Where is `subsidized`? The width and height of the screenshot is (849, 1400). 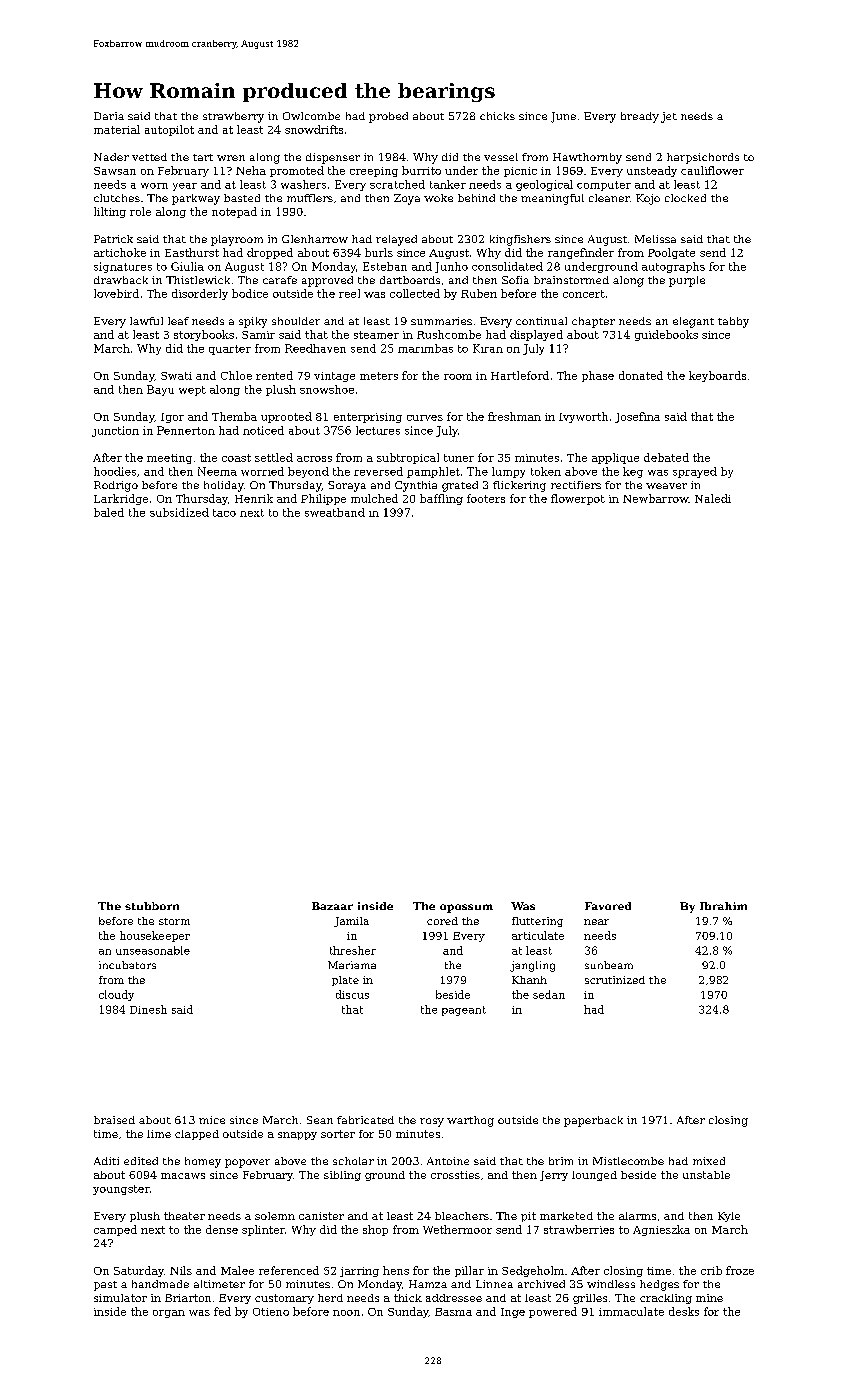 subsidized is located at coordinates (179, 512).
